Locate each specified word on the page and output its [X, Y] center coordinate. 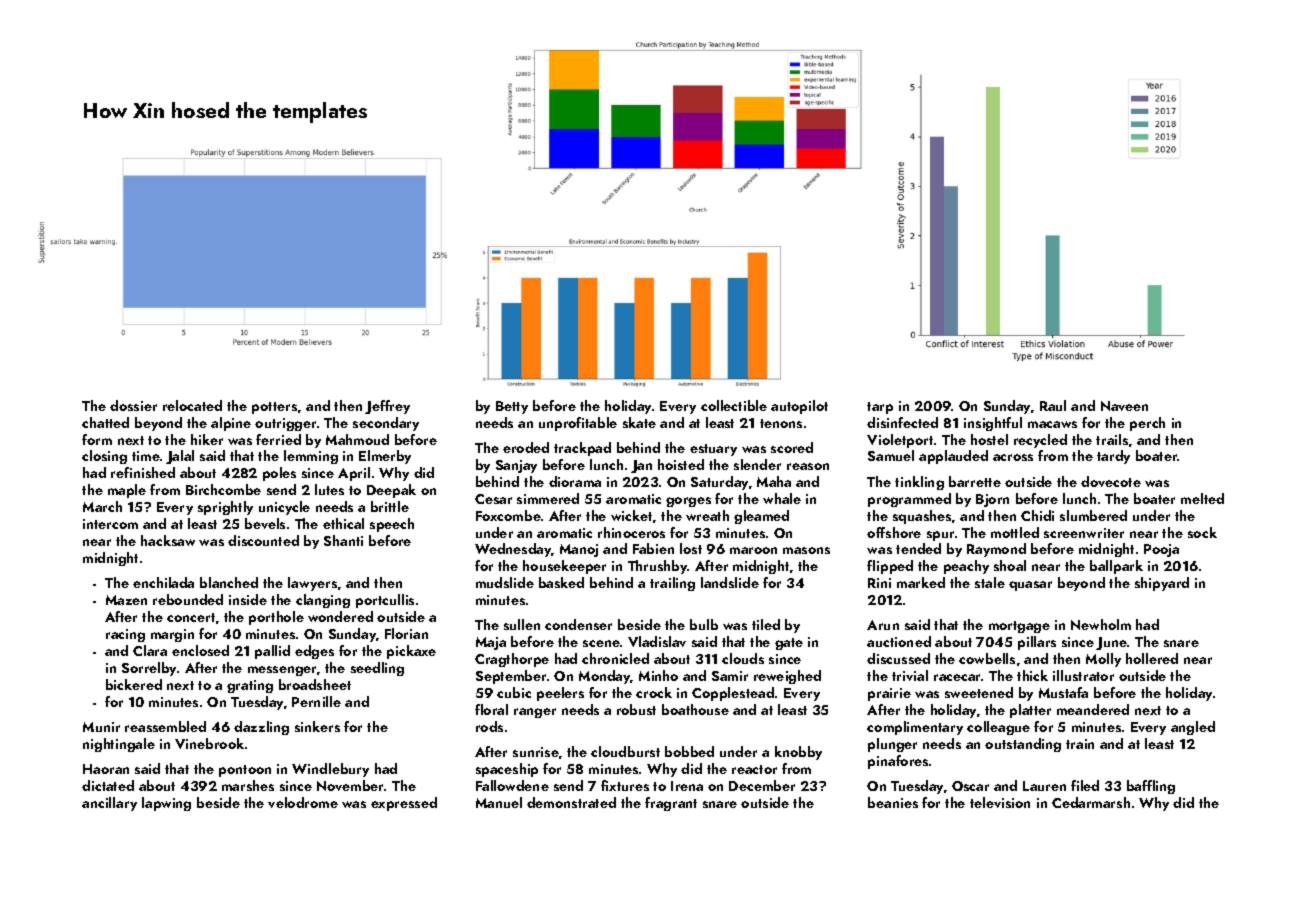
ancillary [109, 804]
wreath [707, 515]
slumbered [1093, 515]
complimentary [915, 728]
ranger [535, 713]
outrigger [285, 424]
